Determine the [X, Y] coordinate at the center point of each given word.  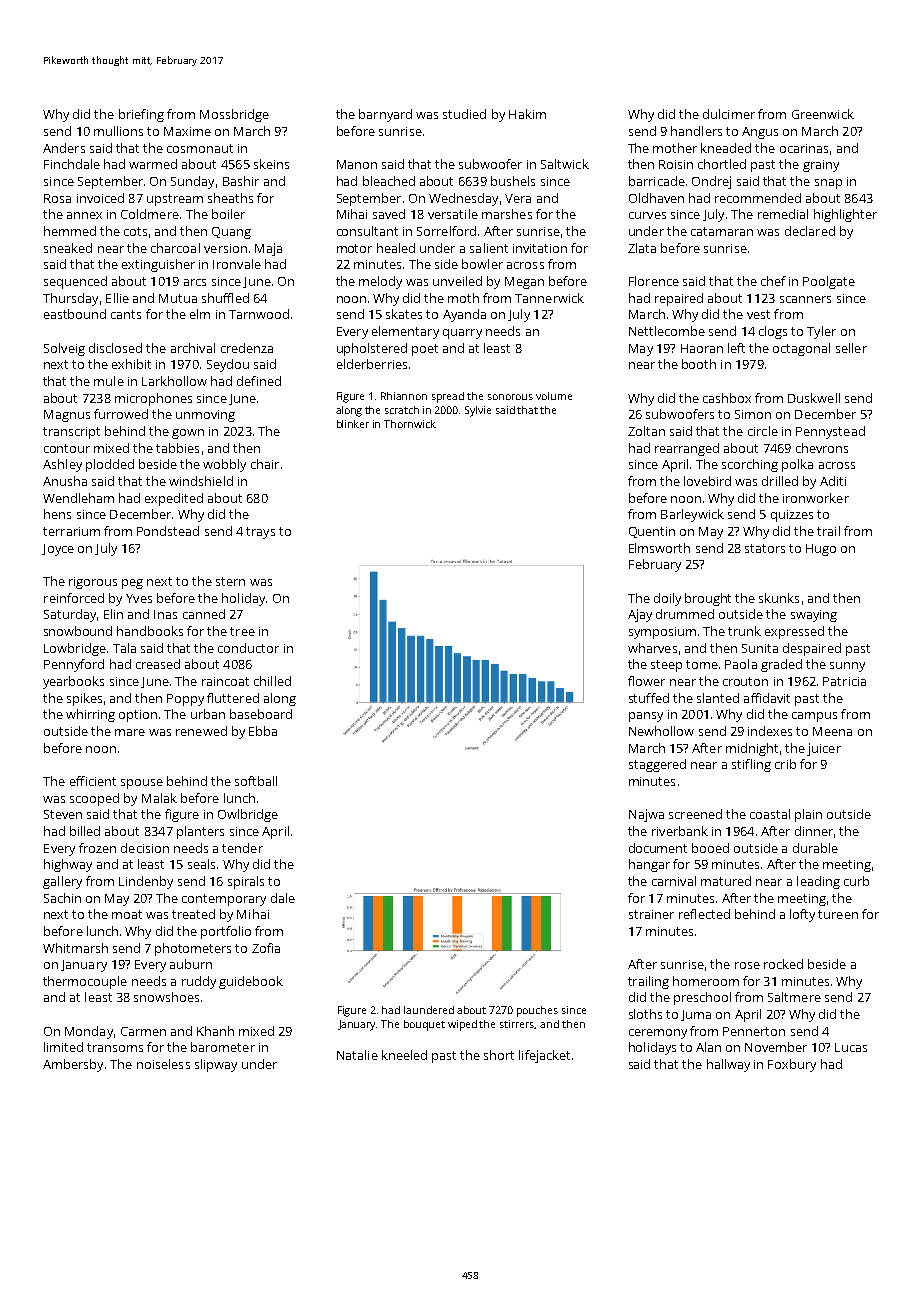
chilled [272, 681]
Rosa [57, 198]
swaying [814, 616]
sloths [645, 1014]
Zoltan [646, 431]
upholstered [372, 349]
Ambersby [73, 1065]
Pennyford [74, 665]
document [658, 848]
